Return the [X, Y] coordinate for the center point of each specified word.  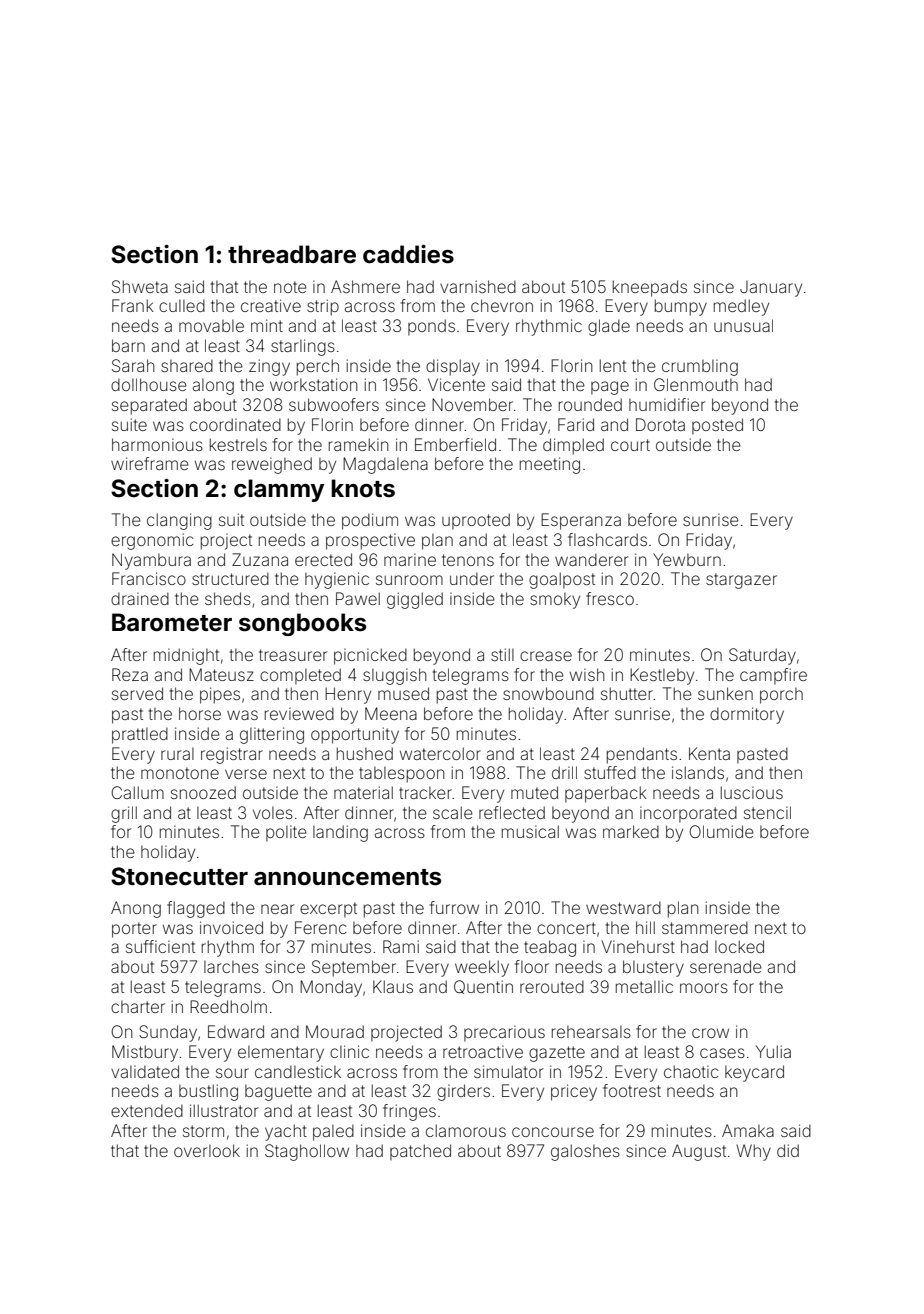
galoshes [585, 1152]
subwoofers [334, 404]
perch [318, 367]
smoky [555, 601]
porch [781, 696]
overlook [207, 1150]
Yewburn [687, 559]
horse [200, 713]
